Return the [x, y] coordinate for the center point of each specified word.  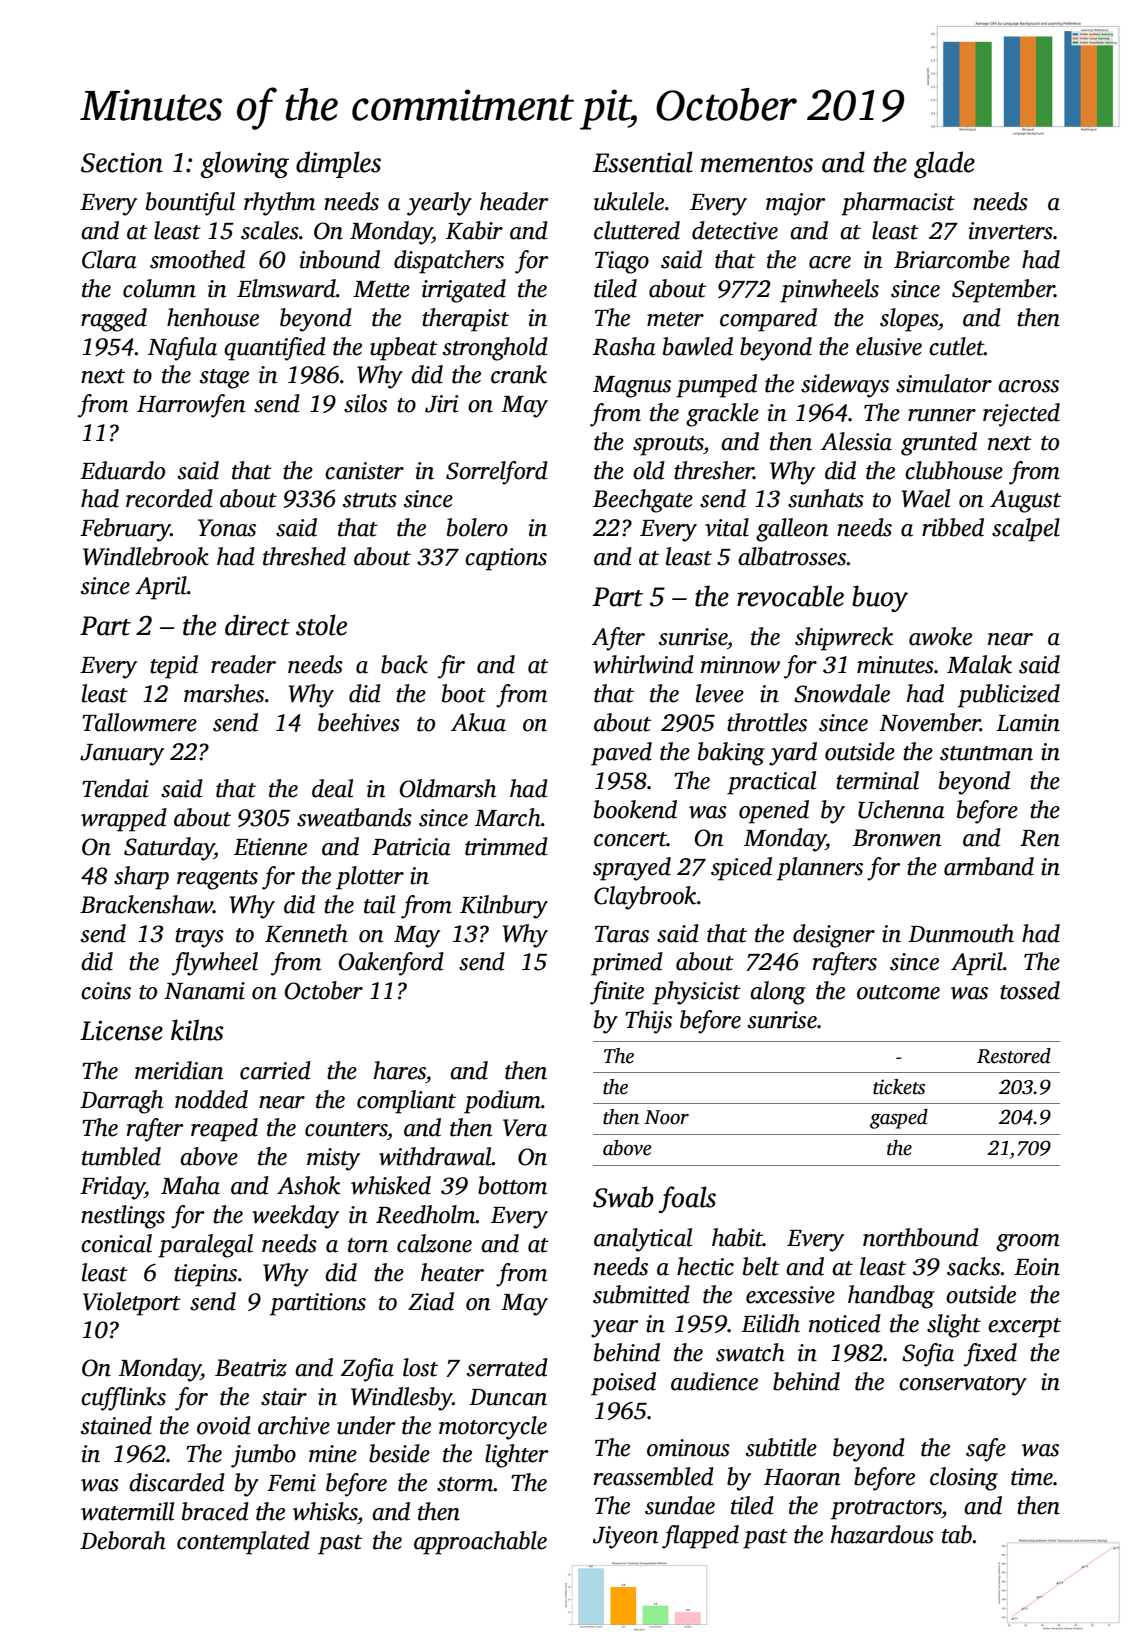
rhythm [279, 204]
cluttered [637, 230]
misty [333, 1159]
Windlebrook [146, 556]
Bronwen [897, 838]
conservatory [963, 1386]
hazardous [882, 1534]
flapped [700, 1537]
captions [506, 559]
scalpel [1026, 530]
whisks [325, 1511]
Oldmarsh [447, 788]
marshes [224, 693]
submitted [641, 1294]
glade [944, 164]
